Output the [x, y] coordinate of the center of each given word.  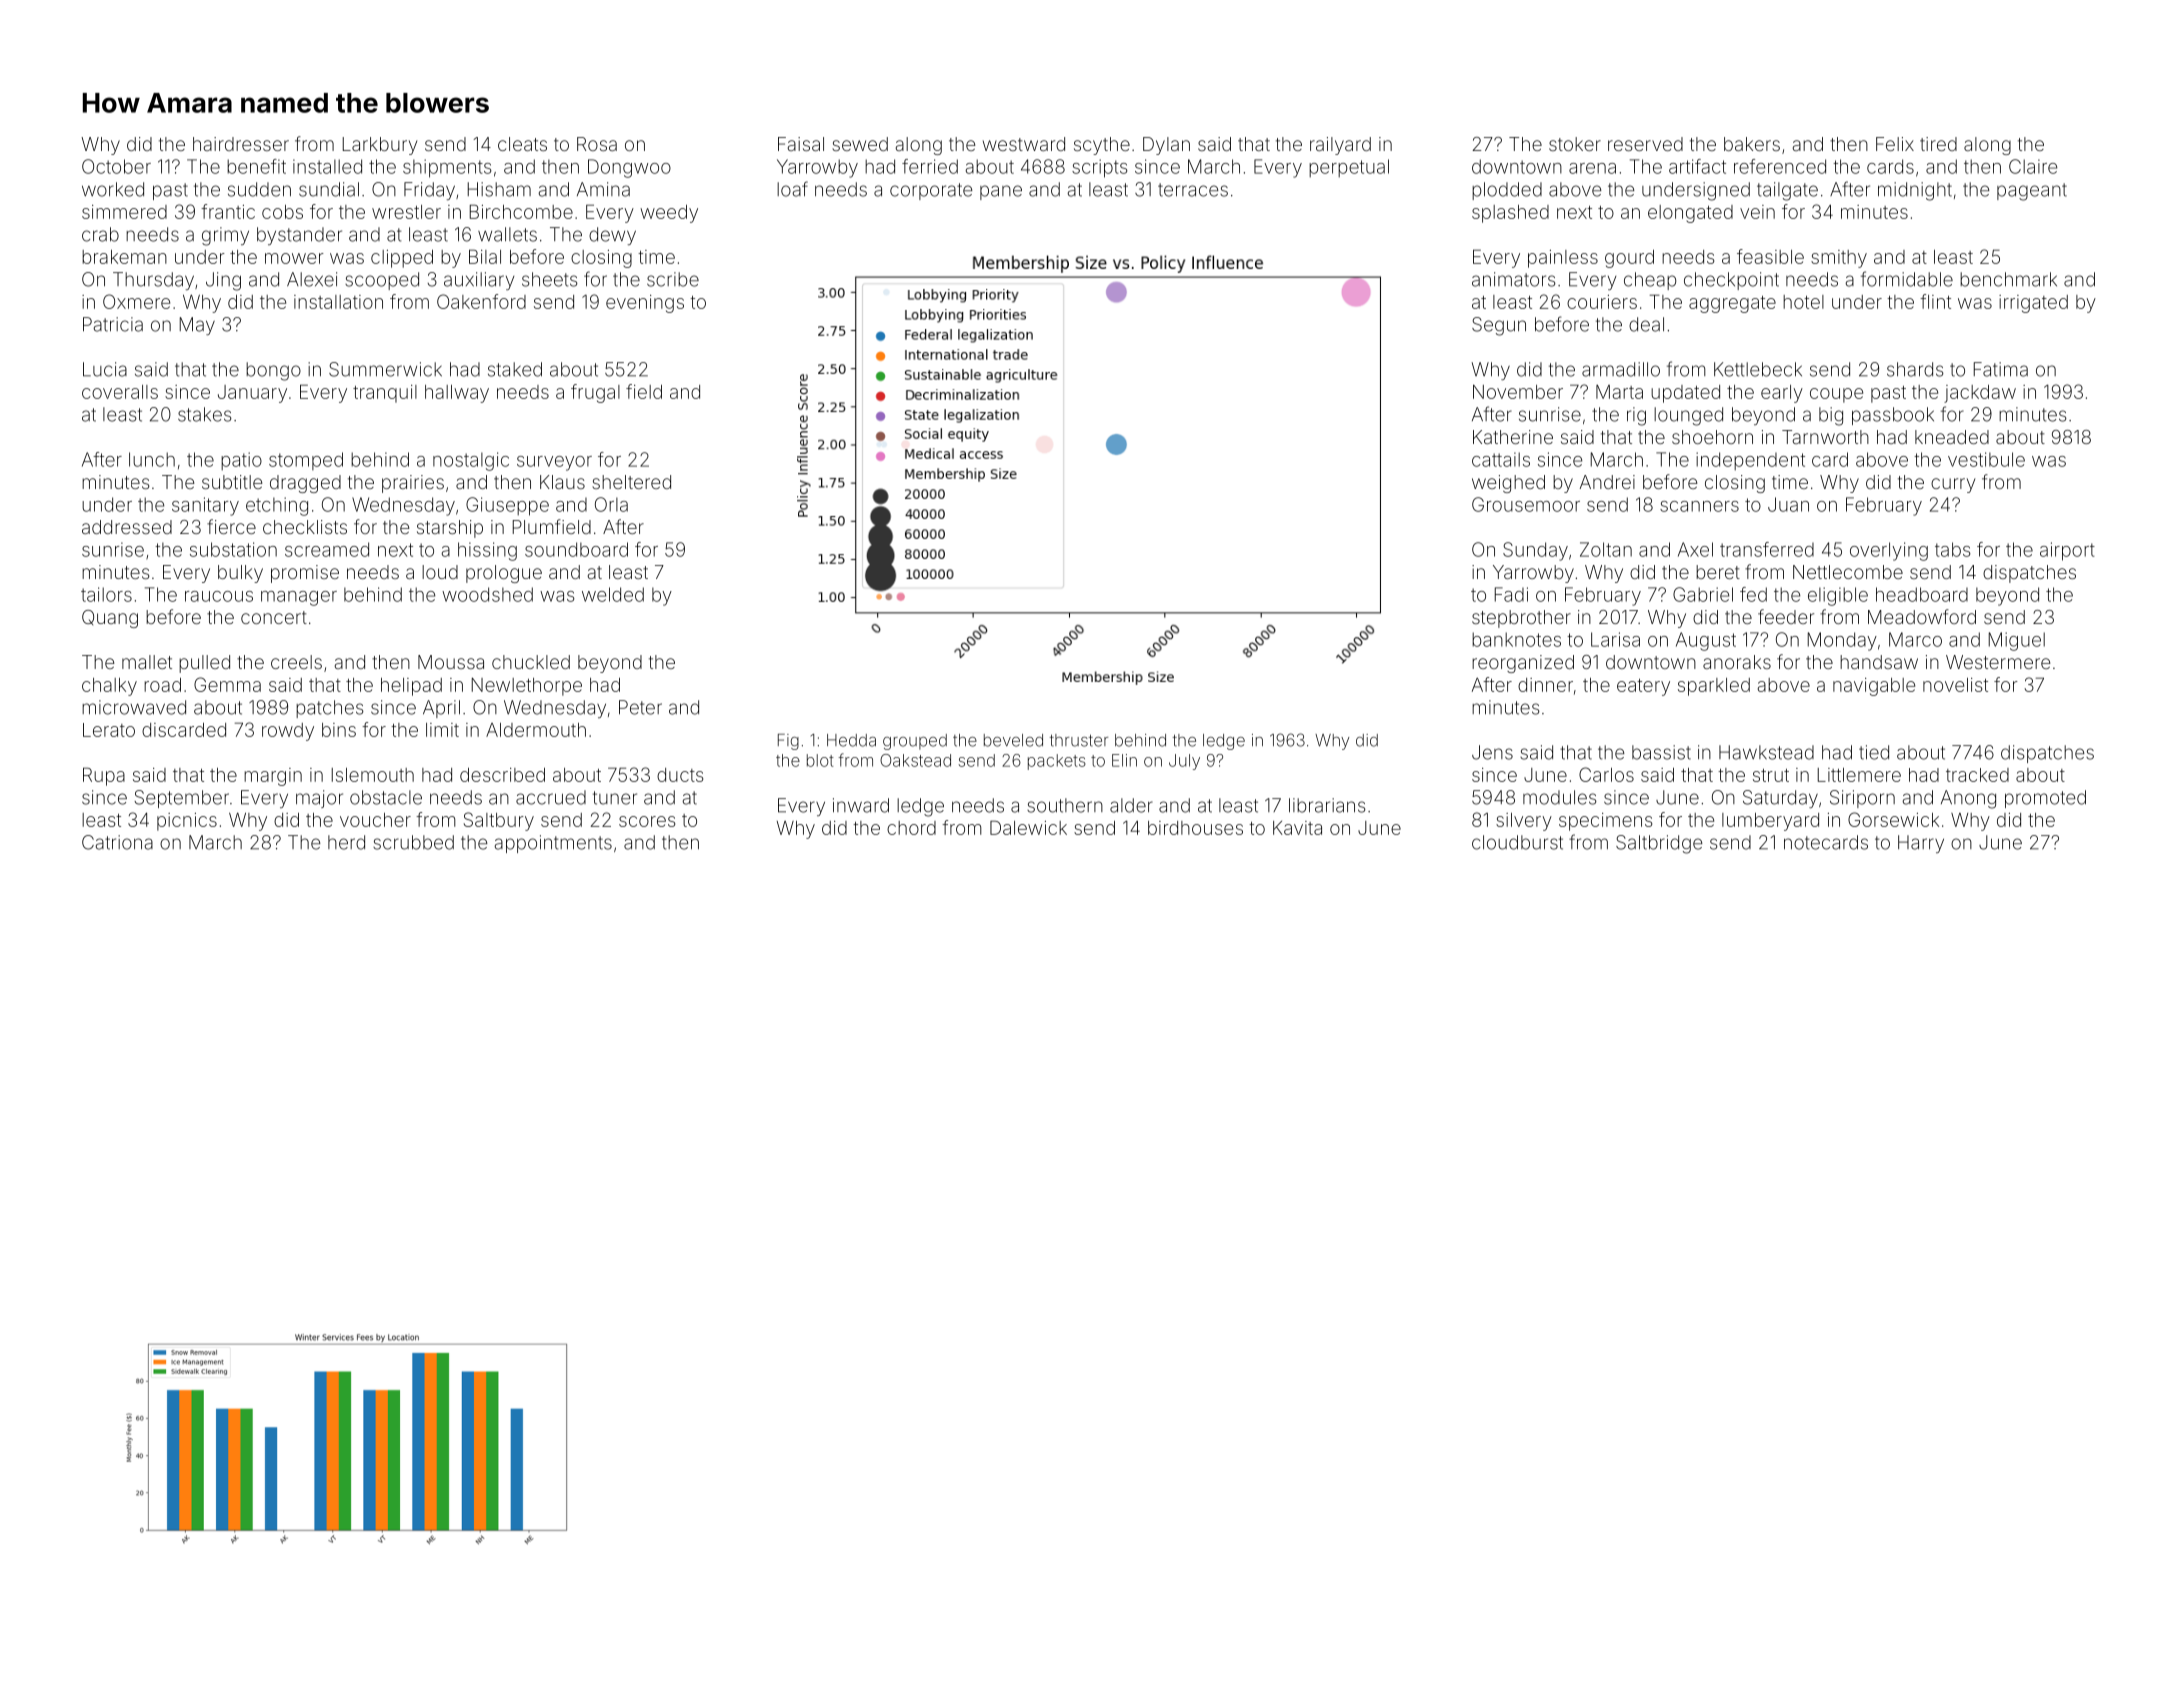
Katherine [1513, 437]
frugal [595, 393]
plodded [1507, 191]
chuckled [531, 662]
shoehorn [1712, 437]
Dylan [1166, 146]
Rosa [597, 144]
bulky [240, 574]
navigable [1874, 687]
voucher [375, 820]
